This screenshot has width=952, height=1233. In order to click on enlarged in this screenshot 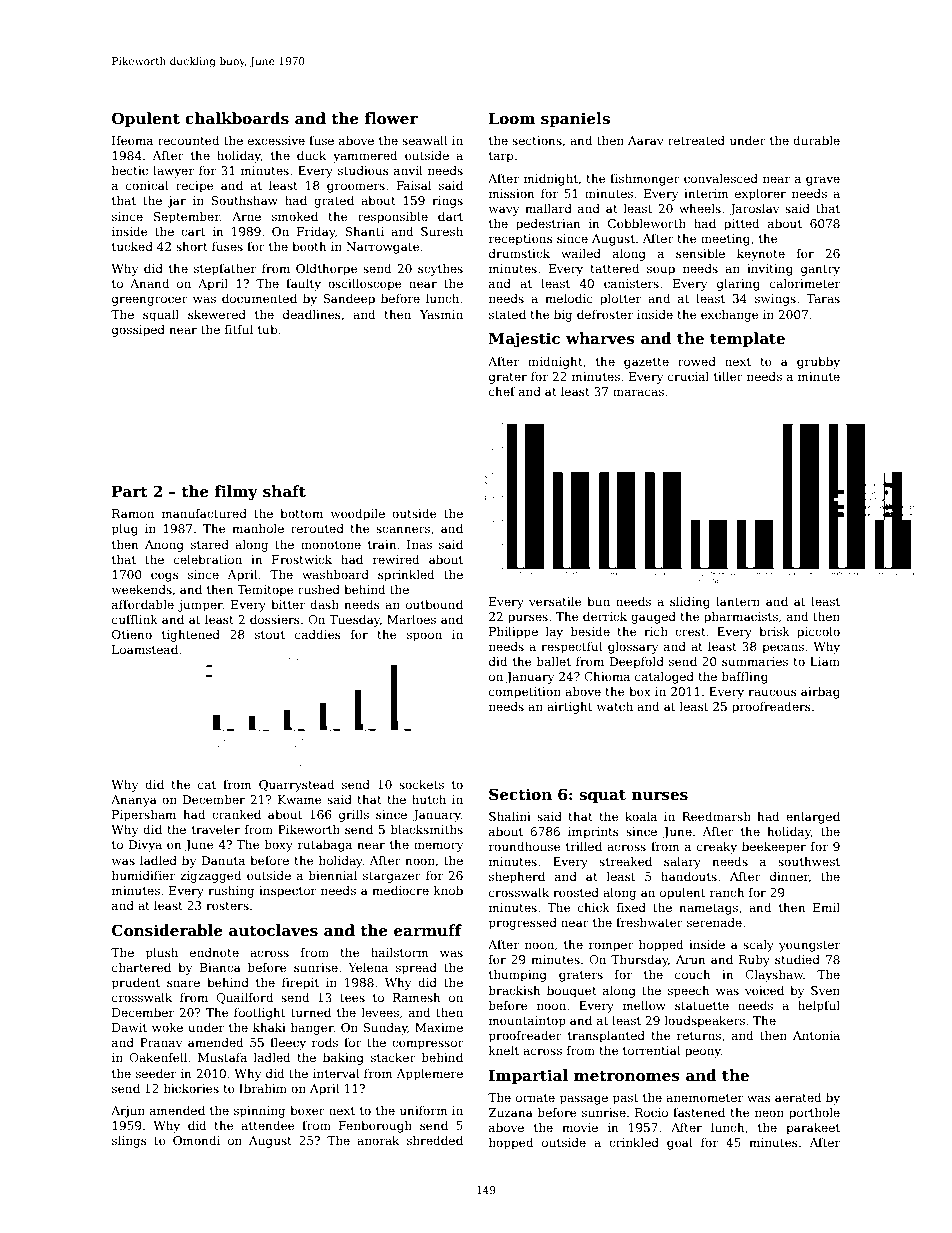, I will do `click(813, 817)`.
